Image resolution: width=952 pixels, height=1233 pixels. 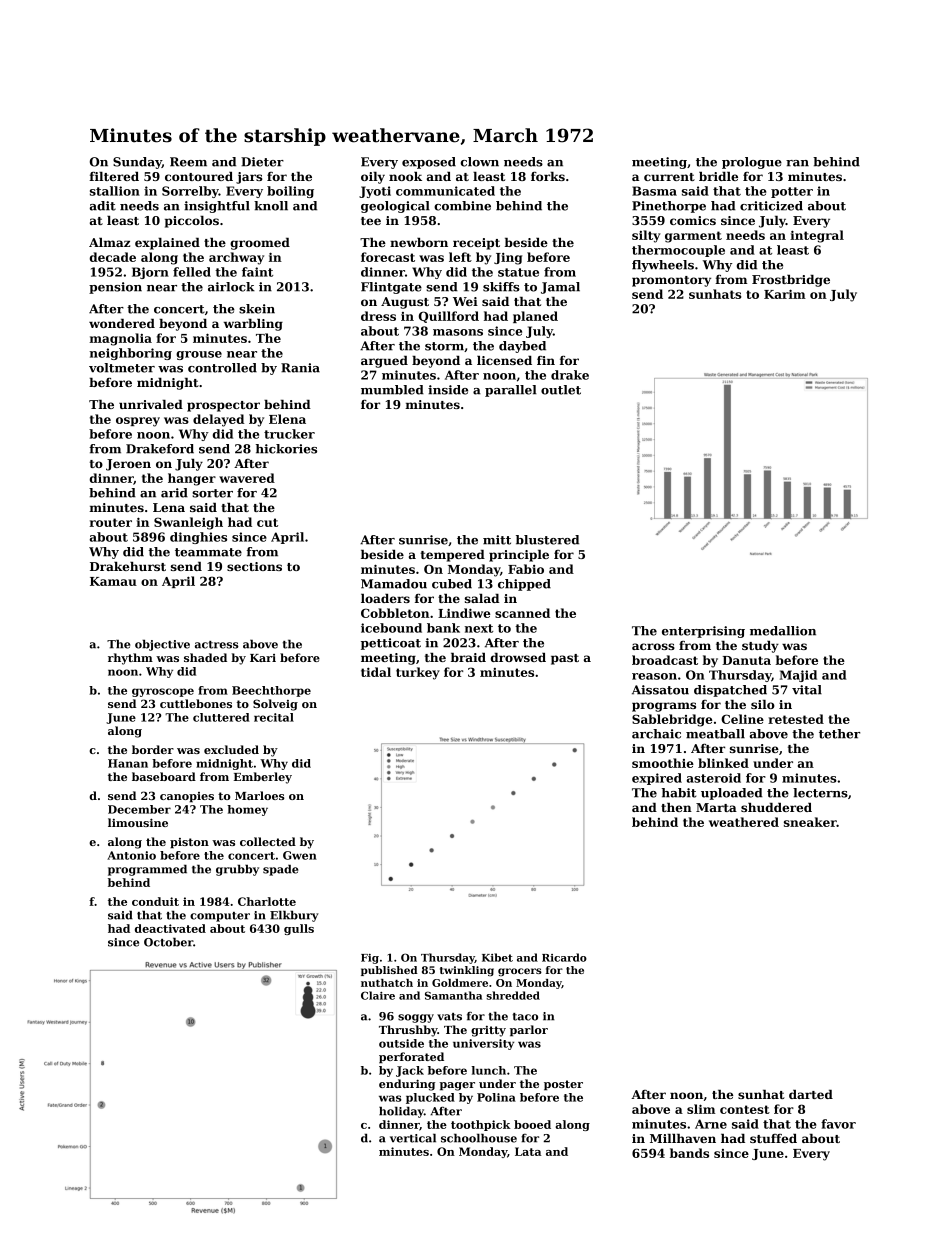 I want to click on shaded, so click(x=205, y=657).
